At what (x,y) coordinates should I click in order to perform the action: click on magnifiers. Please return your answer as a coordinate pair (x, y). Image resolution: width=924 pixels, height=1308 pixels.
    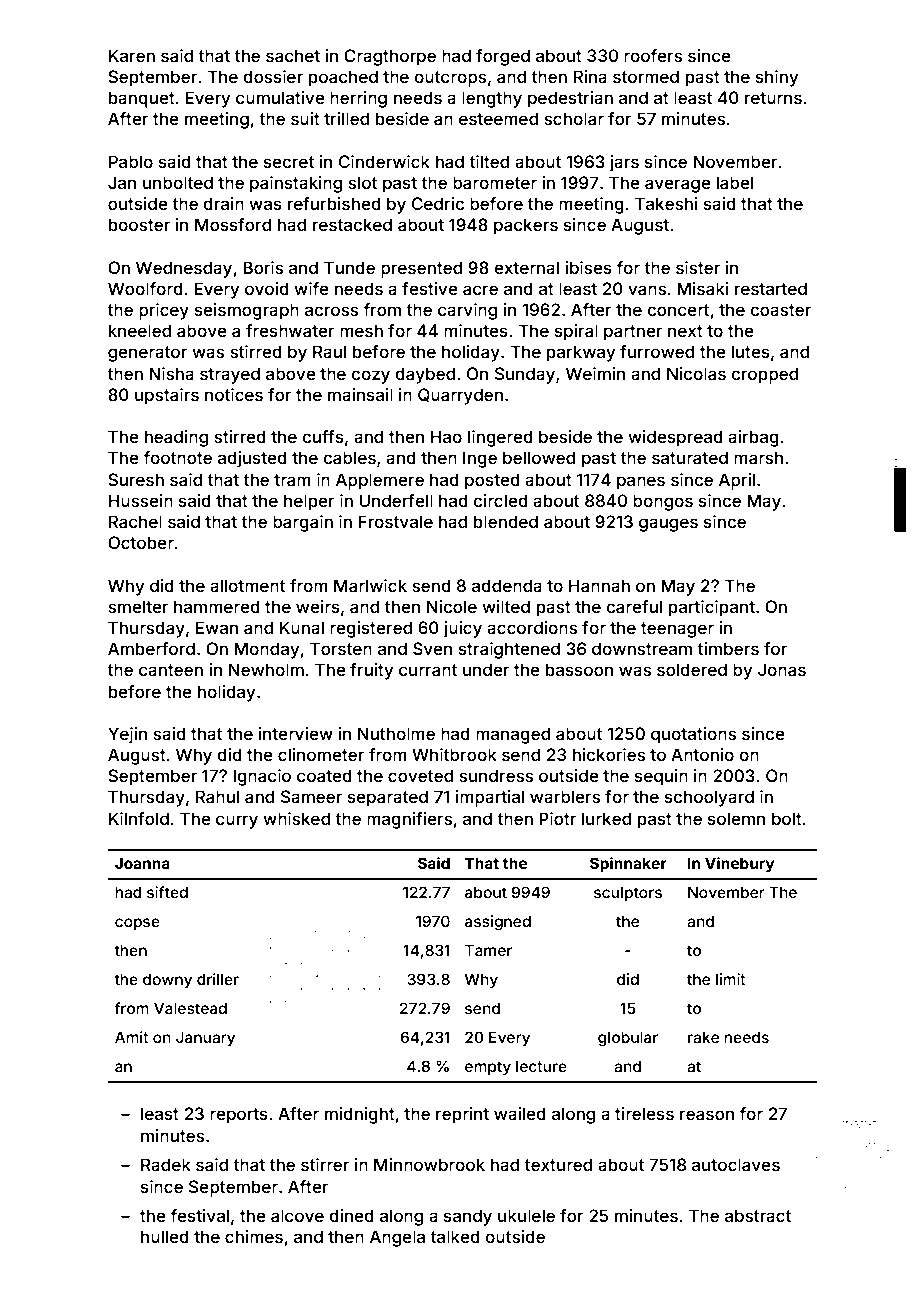
    Looking at the image, I should click on (409, 820).
